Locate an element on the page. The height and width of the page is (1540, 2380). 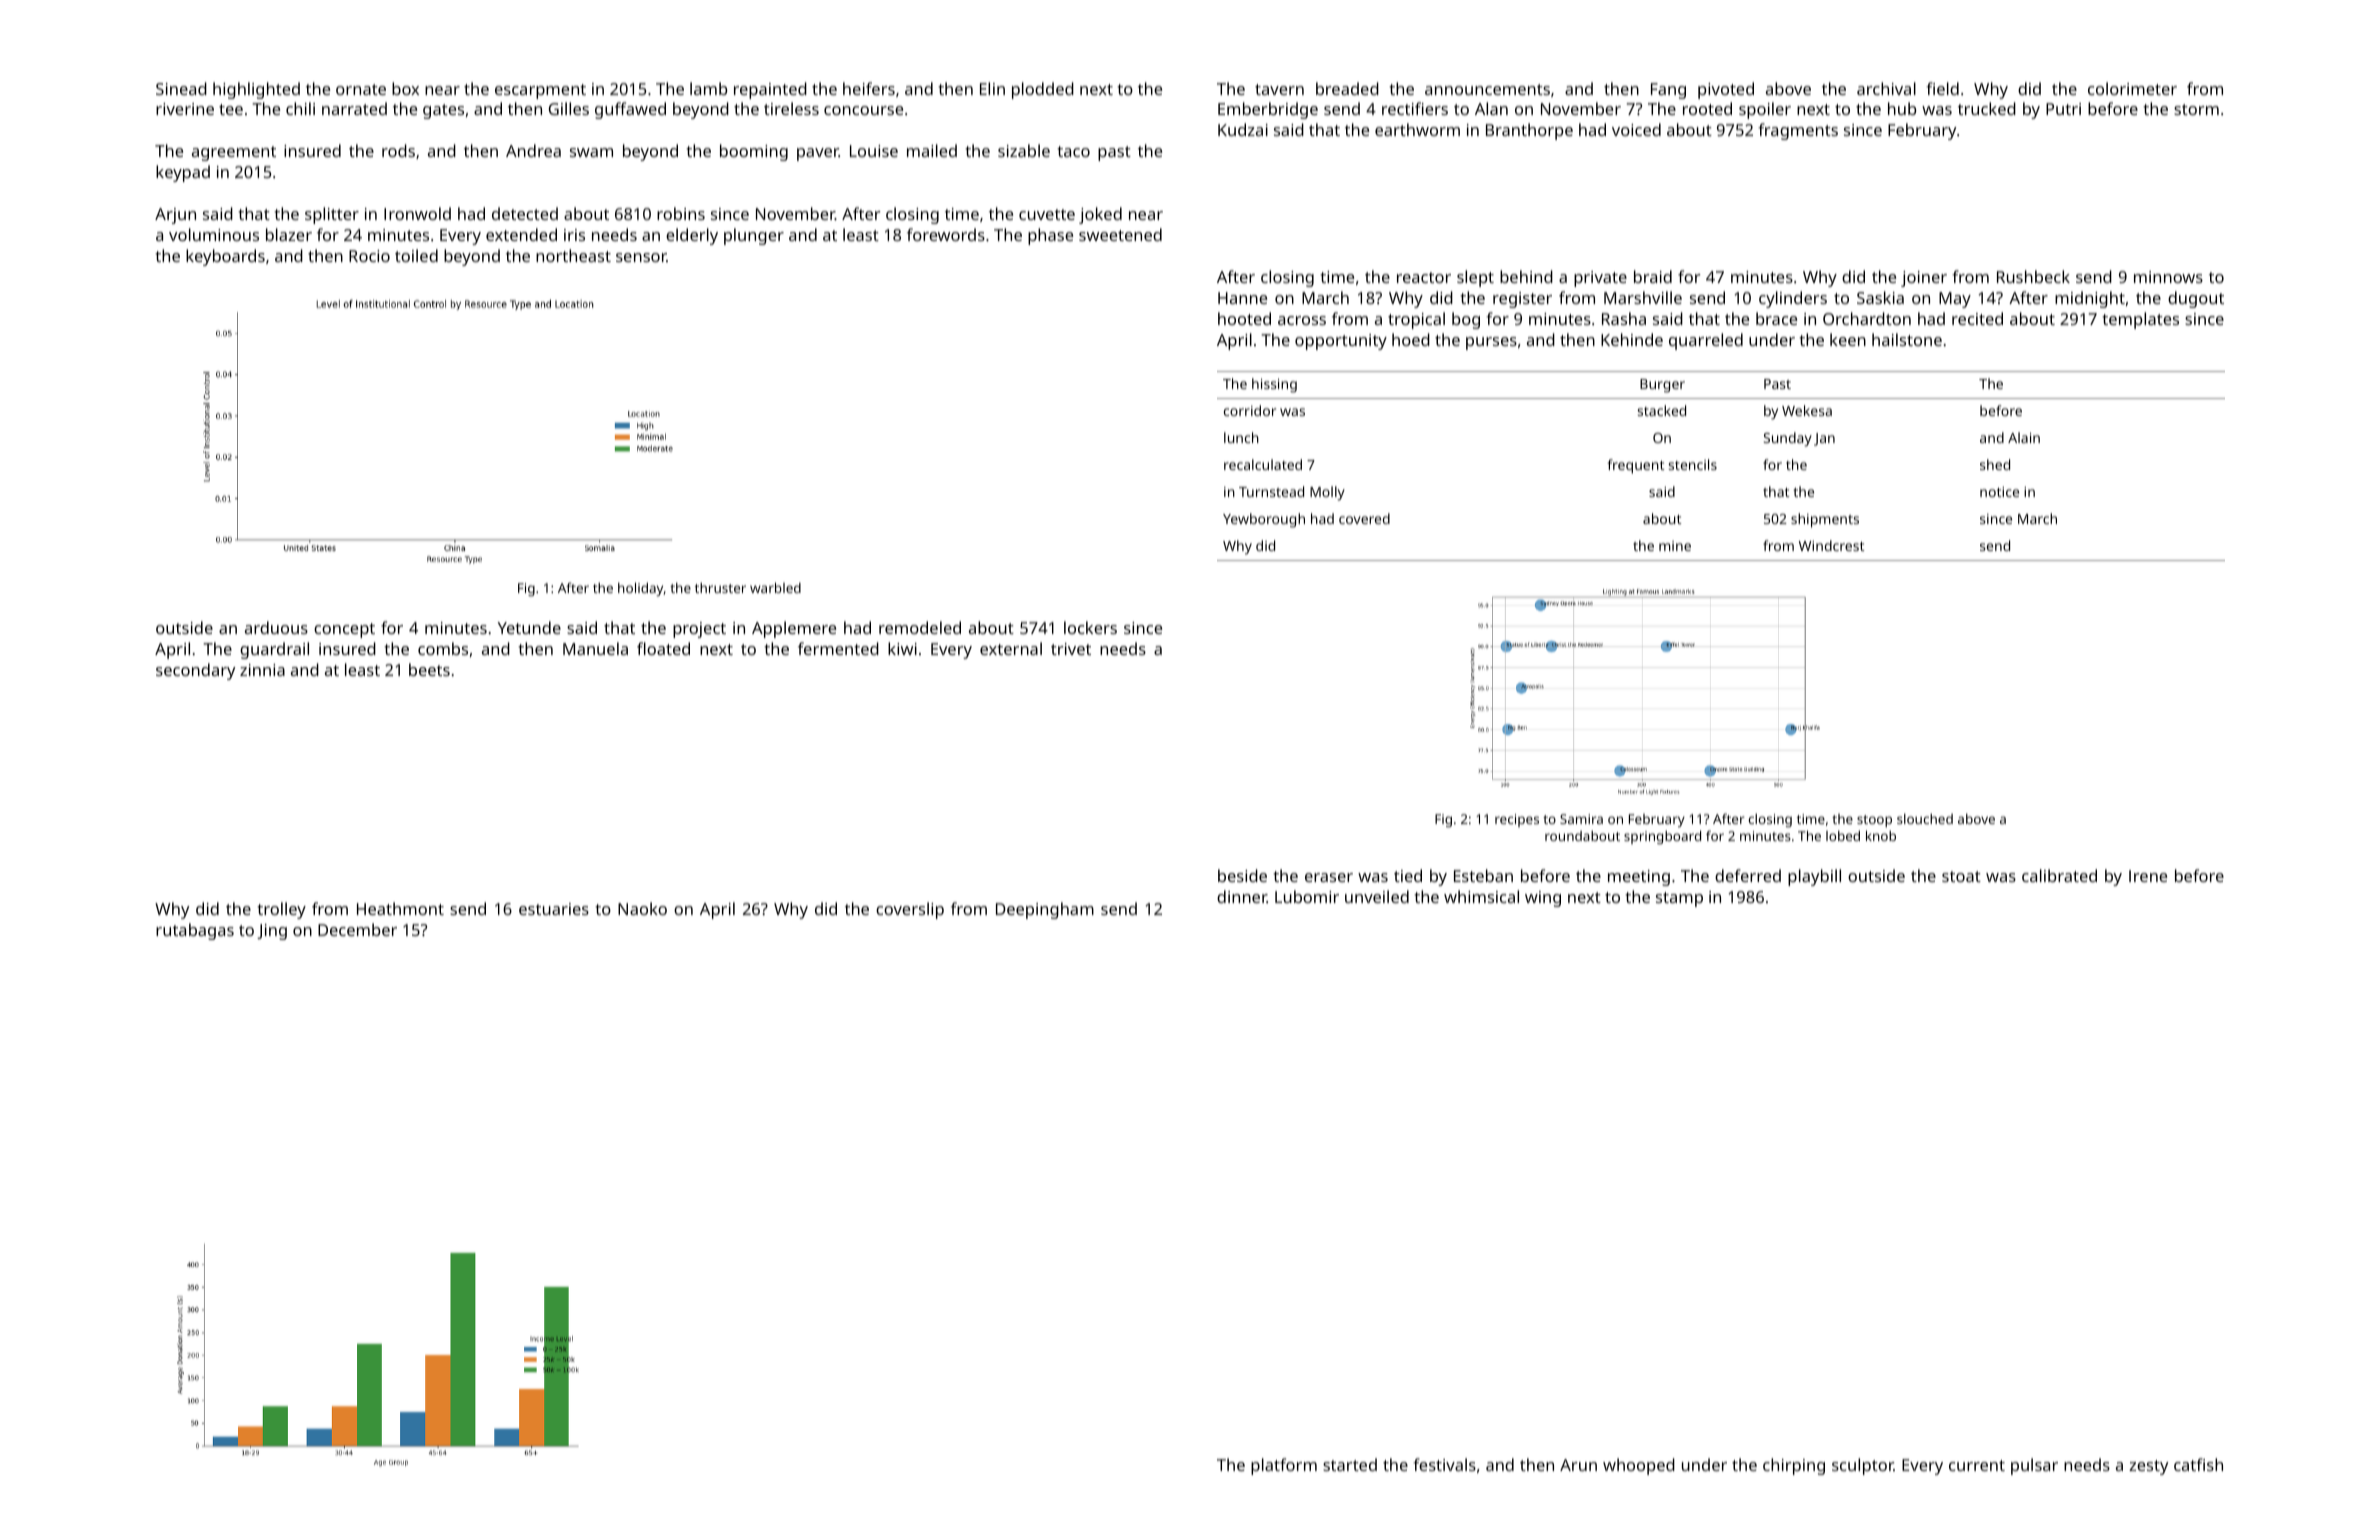
stamp is located at coordinates (1679, 899).
